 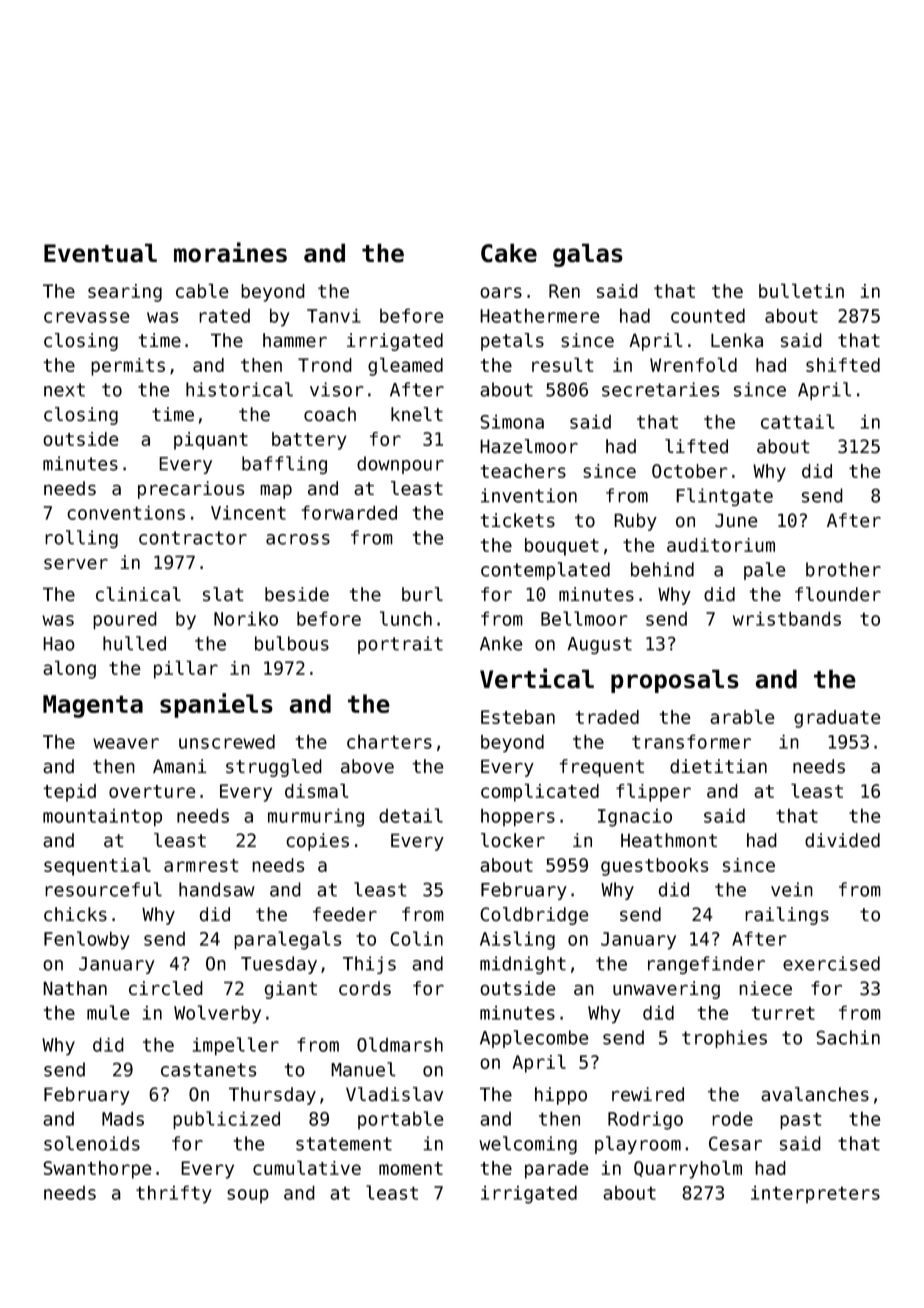 What do you see at coordinates (97, 866) in the document?
I see `sequential` at bounding box center [97, 866].
